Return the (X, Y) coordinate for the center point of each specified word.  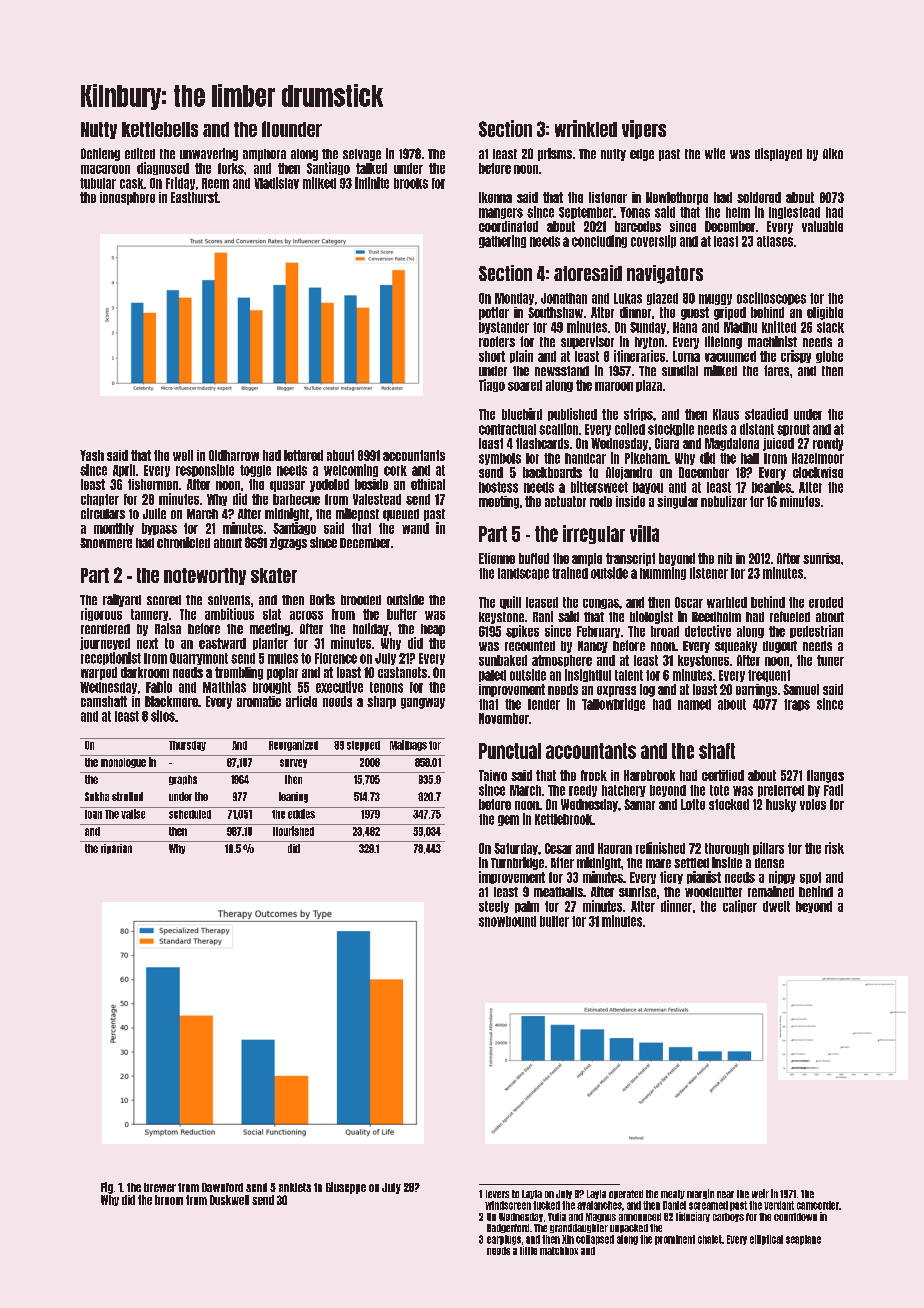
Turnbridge (517, 863)
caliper (740, 906)
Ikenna (495, 197)
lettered (303, 455)
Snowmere (106, 543)
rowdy (828, 444)
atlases (775, 241)
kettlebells (160, 129)
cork (395, 470)
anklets (295, 1187)
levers (497, 1194)
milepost (357, 514)
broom (169, 1200)
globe (829, 357)
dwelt (776, 906)
